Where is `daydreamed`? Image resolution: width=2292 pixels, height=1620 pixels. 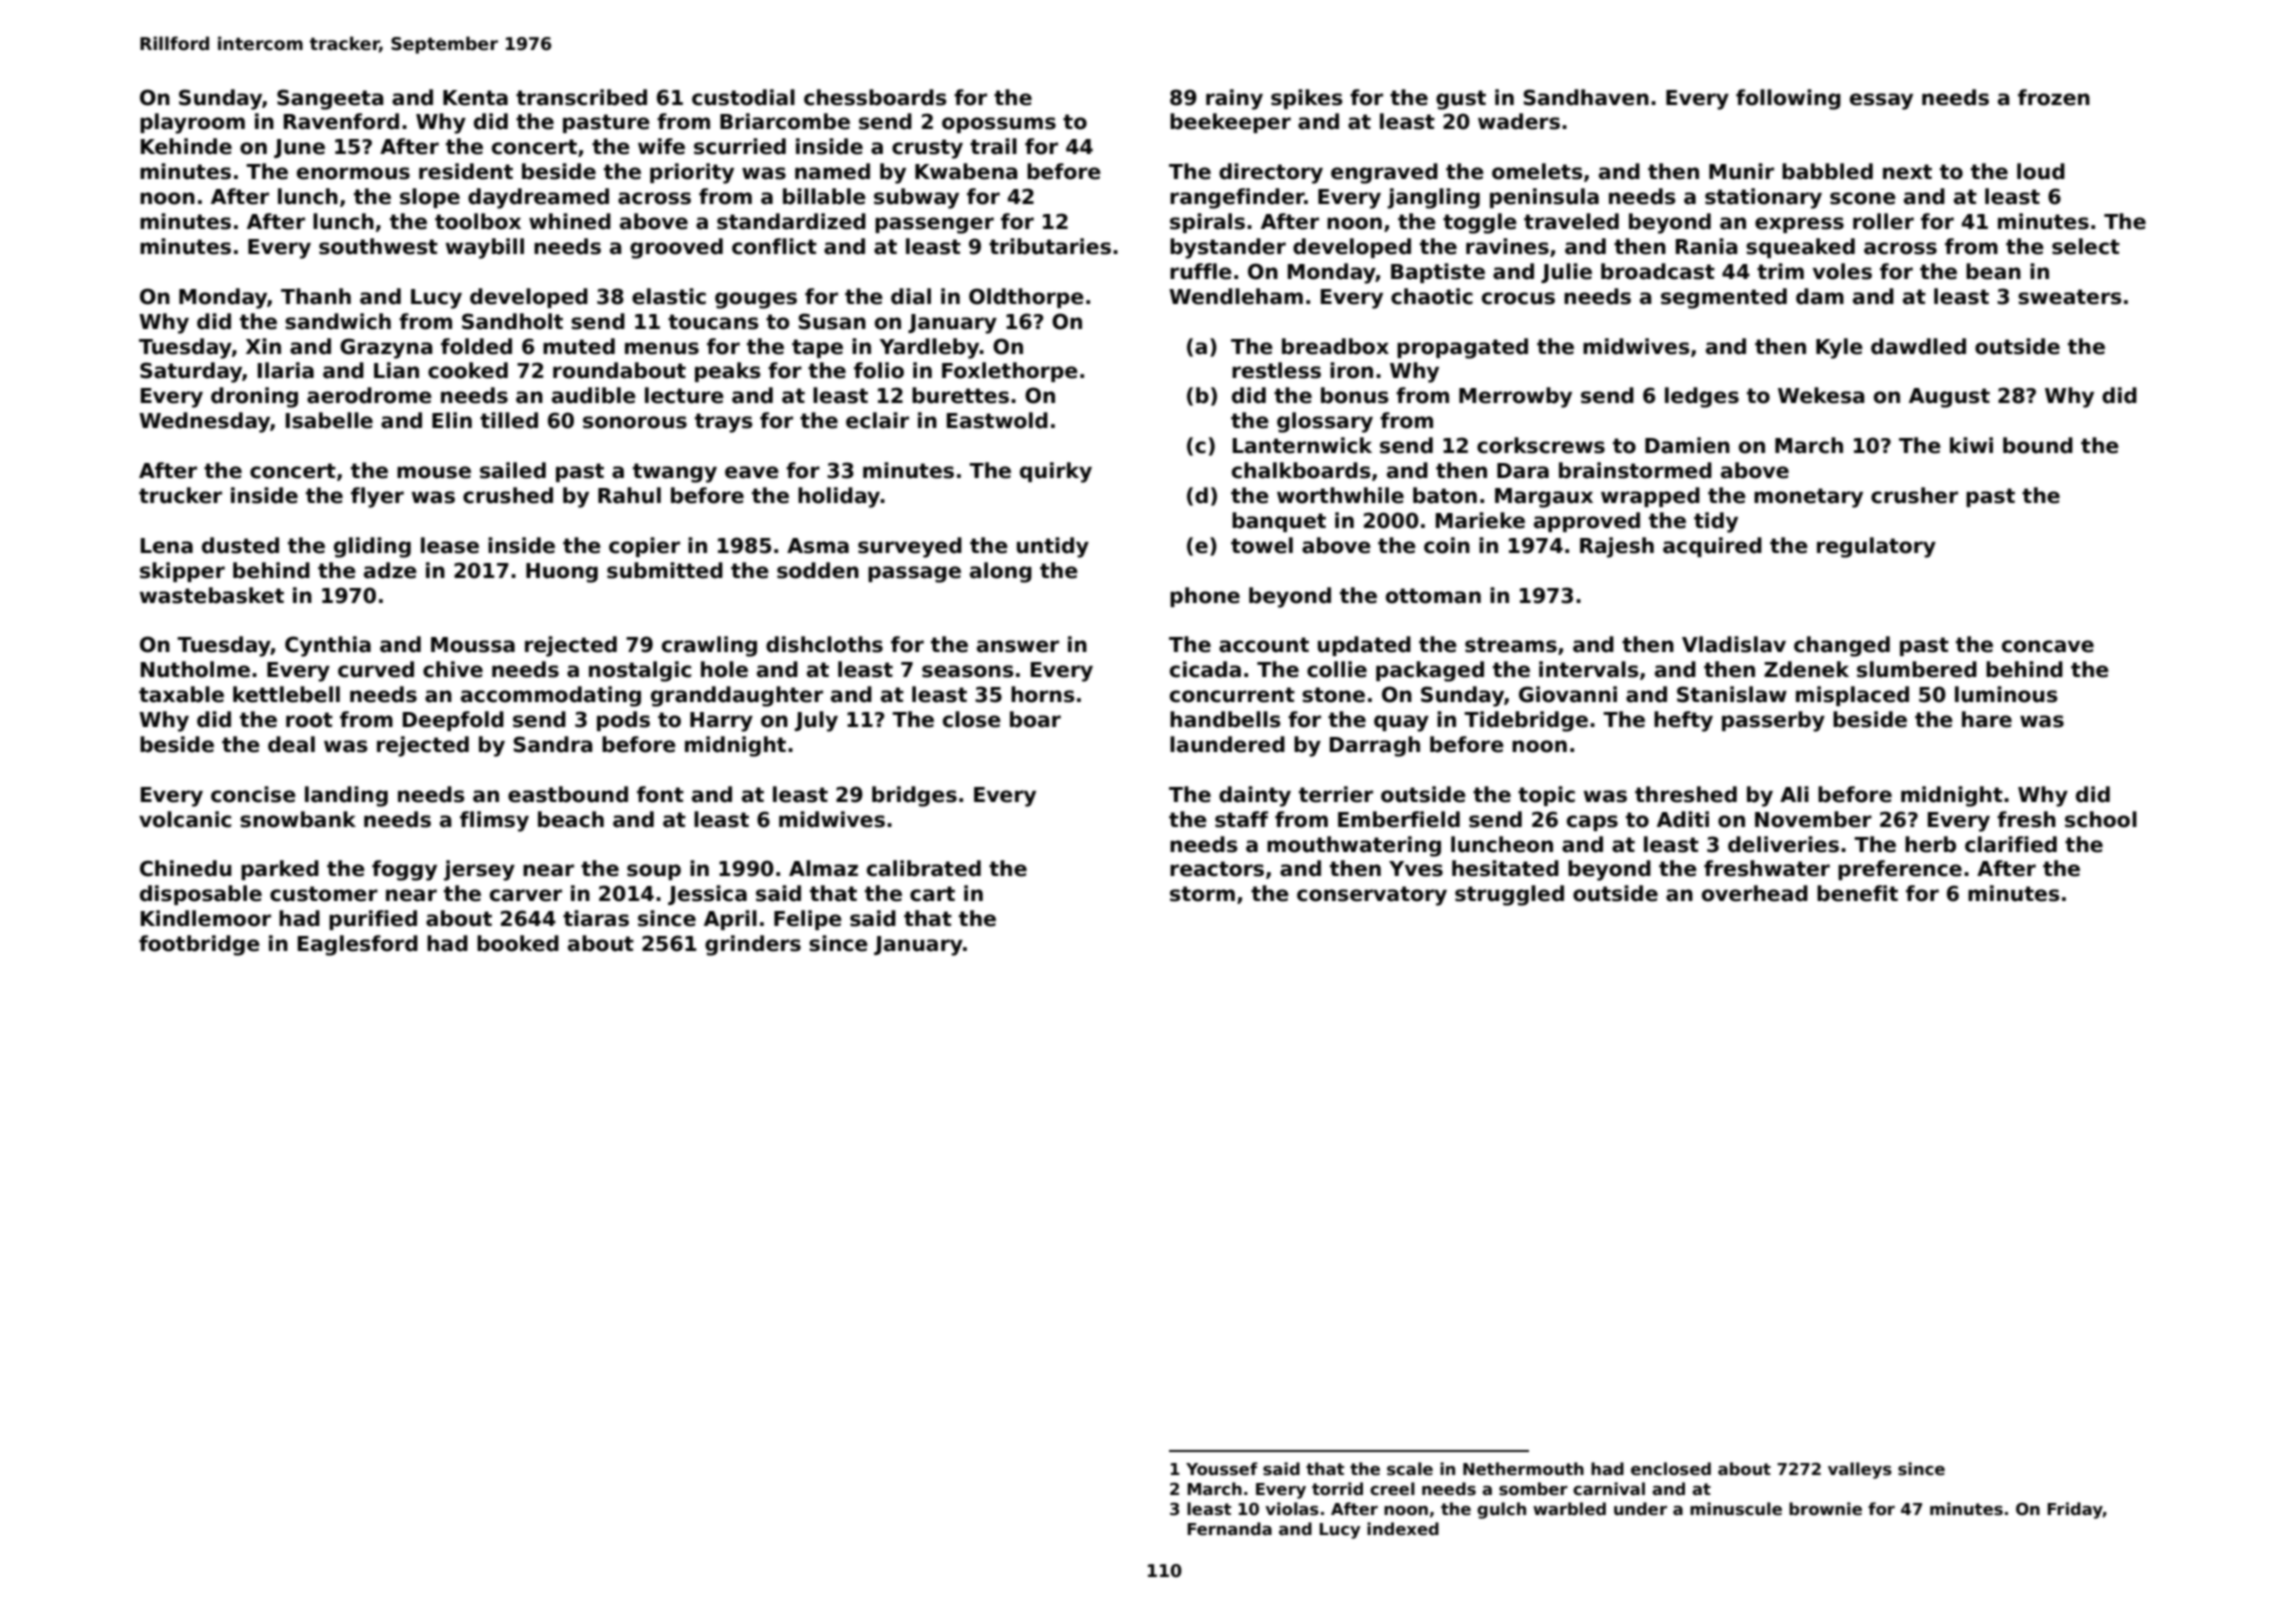
daydreamed is located at coordinates (538, 198).
